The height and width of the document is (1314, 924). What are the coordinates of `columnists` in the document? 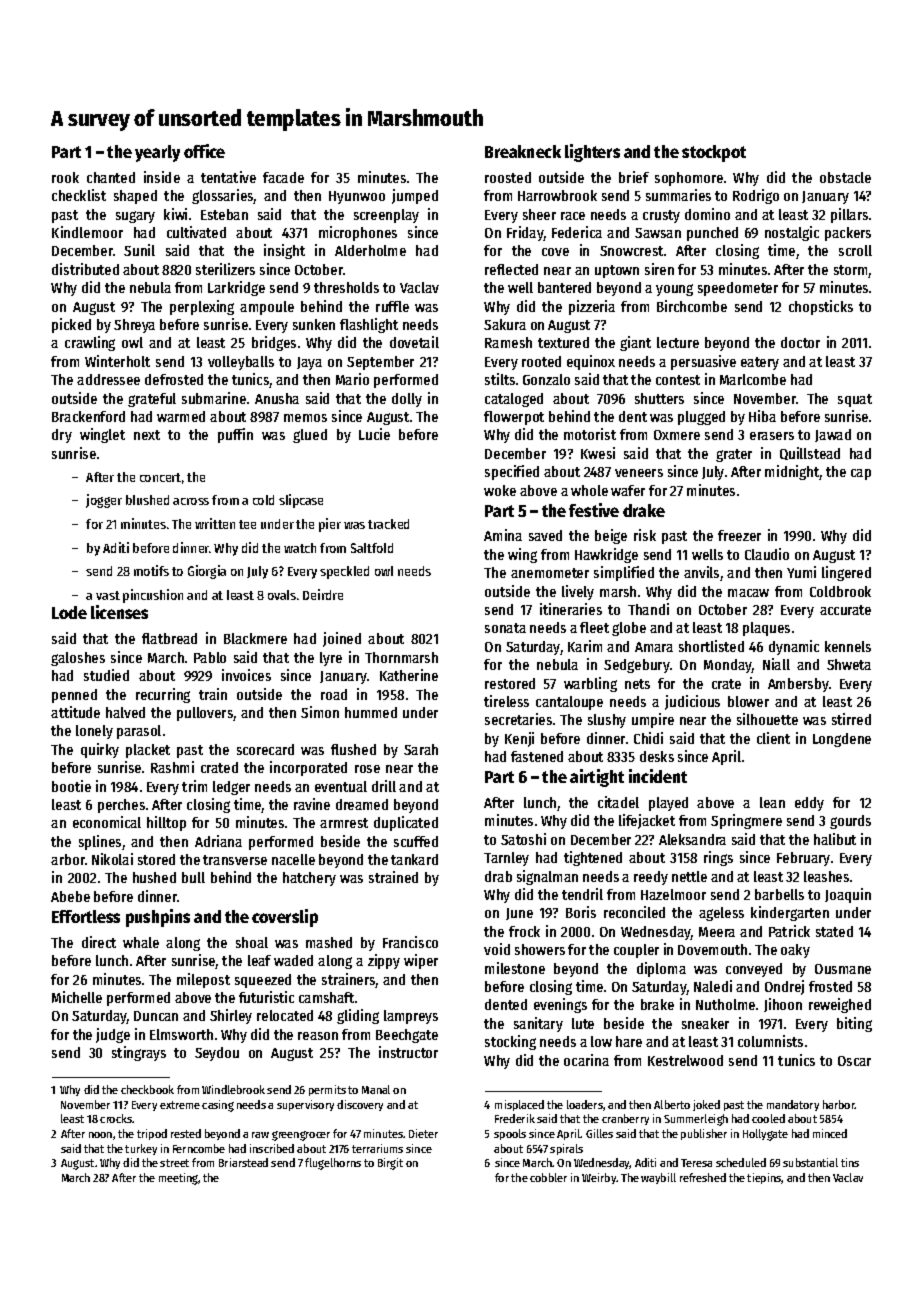 It's located at (770, 1041).
